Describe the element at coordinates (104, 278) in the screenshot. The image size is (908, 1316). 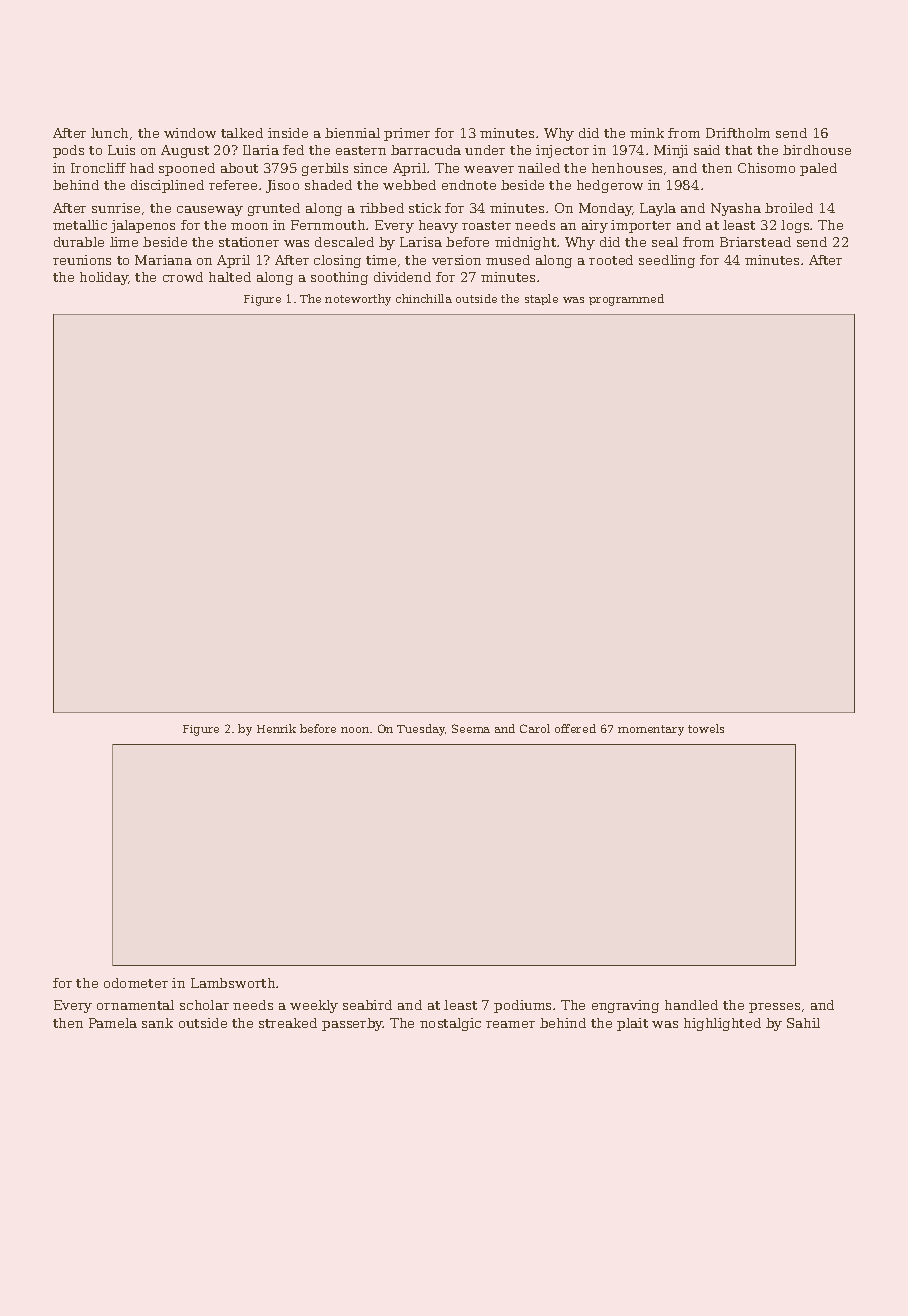
I see `holiday` at that location.
